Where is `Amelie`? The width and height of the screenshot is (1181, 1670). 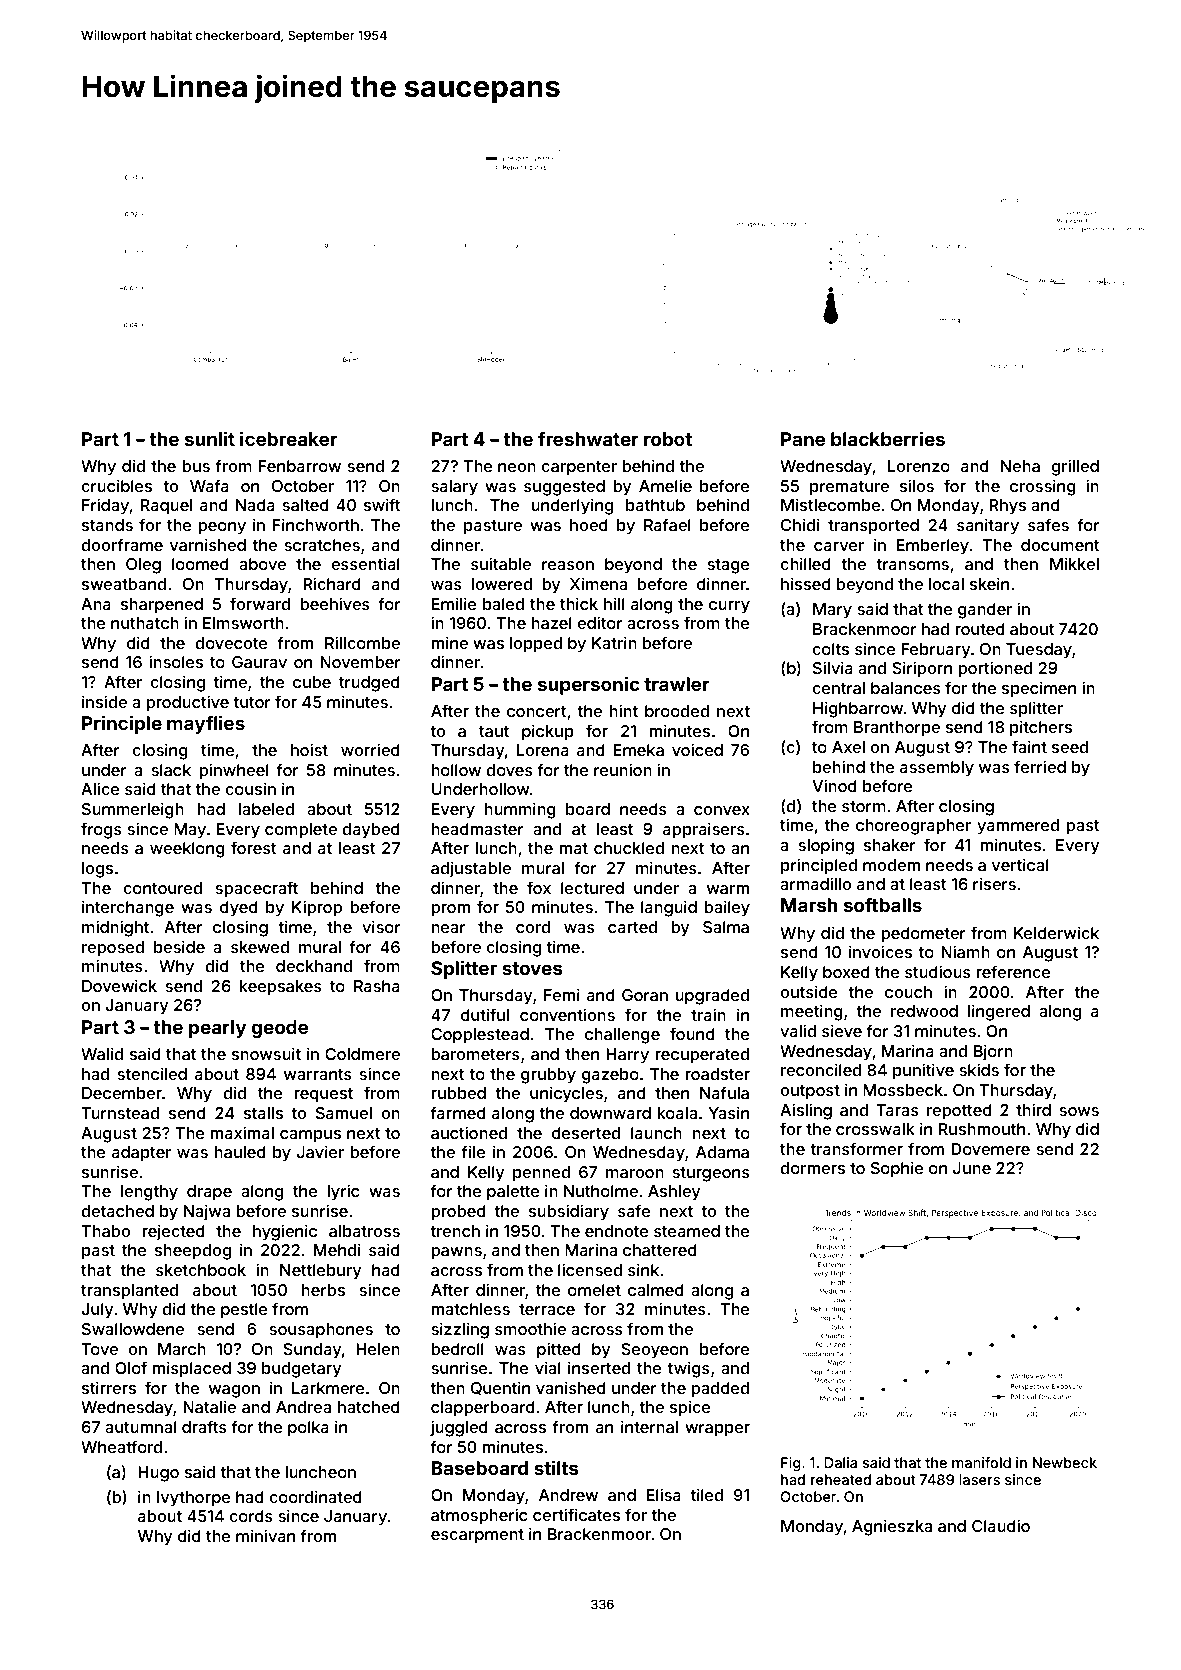
Amelie is located at coordinates (665, 485).
